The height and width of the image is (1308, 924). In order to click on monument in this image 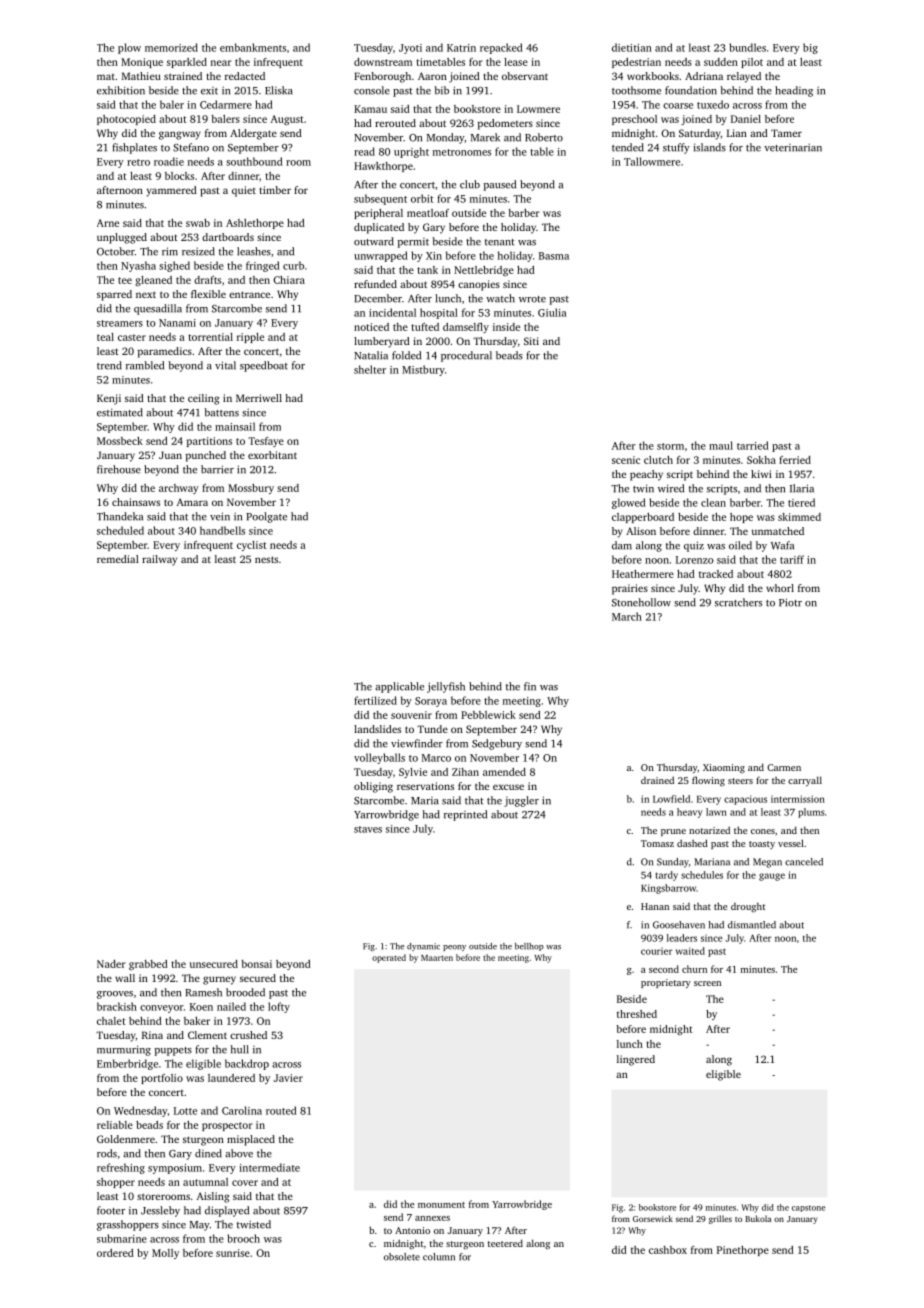, I will do `click(441, 1205)`.
